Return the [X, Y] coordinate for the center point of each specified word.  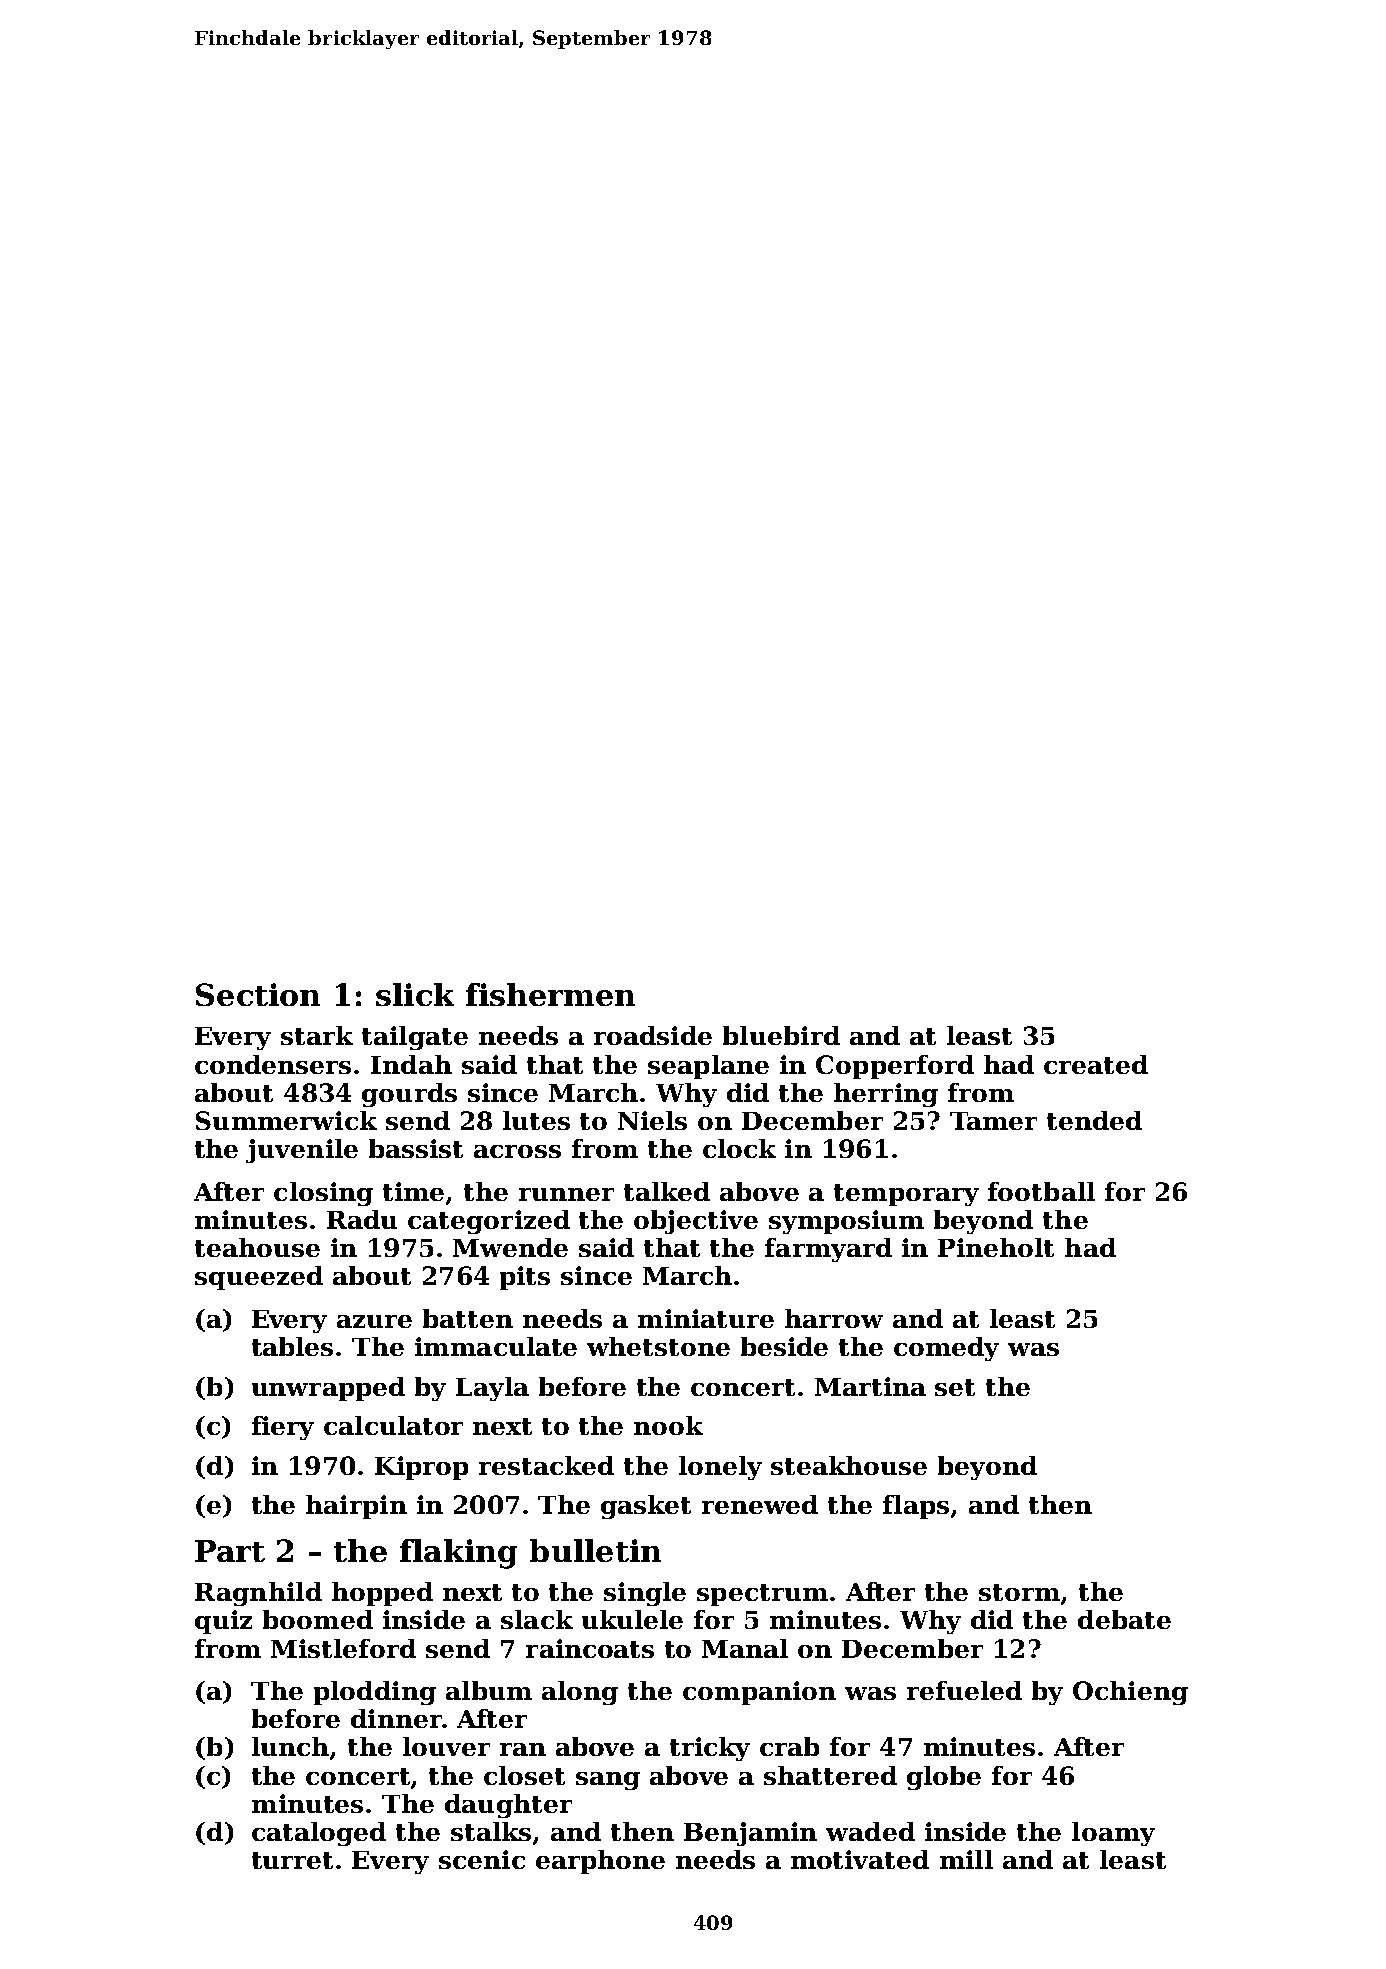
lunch [290, 1746]
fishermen [550, 994]
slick [415, 994]
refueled [964, 1690]
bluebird [781, 1035]
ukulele [632, 1619]
